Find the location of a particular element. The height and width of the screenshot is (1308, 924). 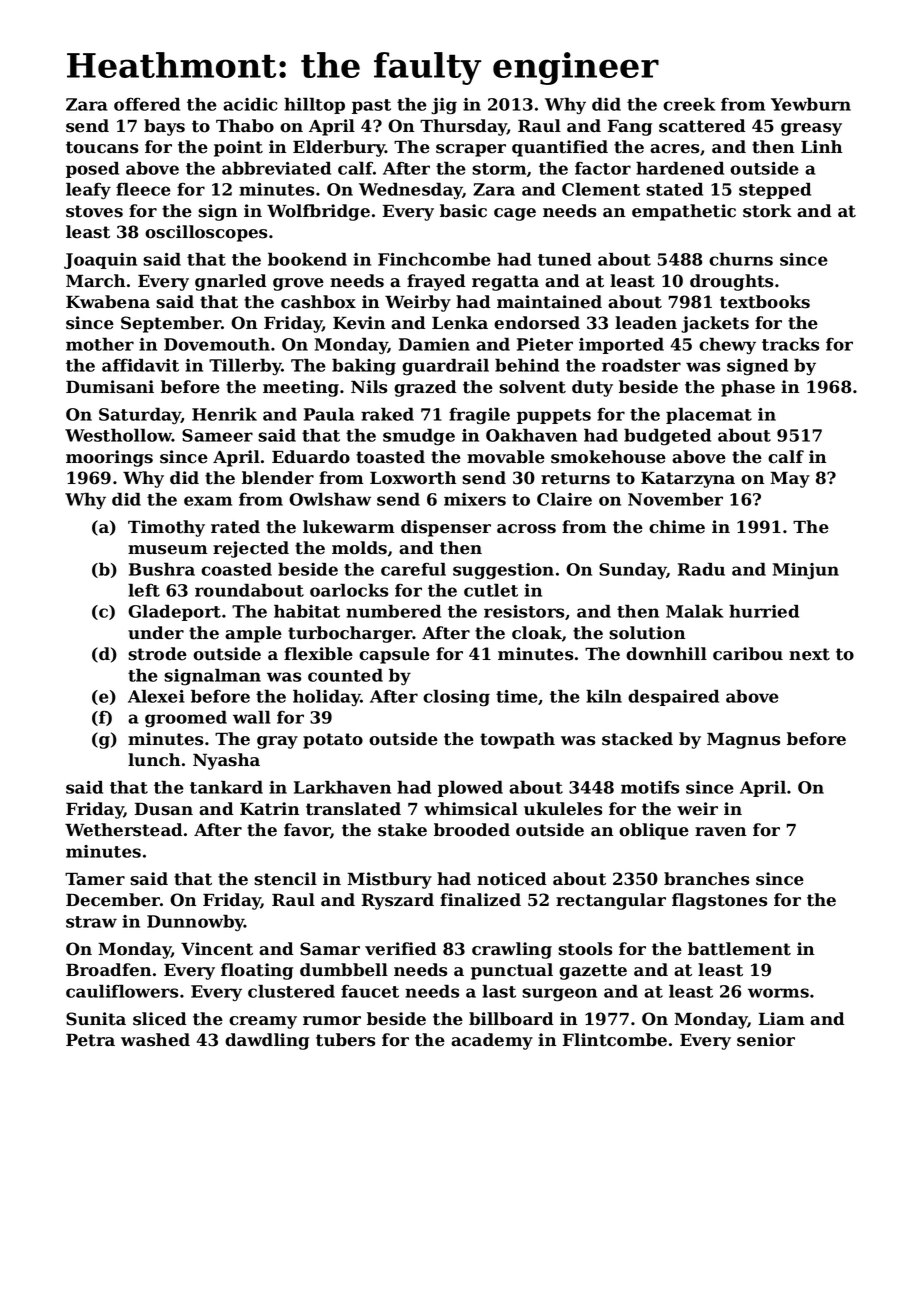

fleece is located at coordinates (143, 189).
